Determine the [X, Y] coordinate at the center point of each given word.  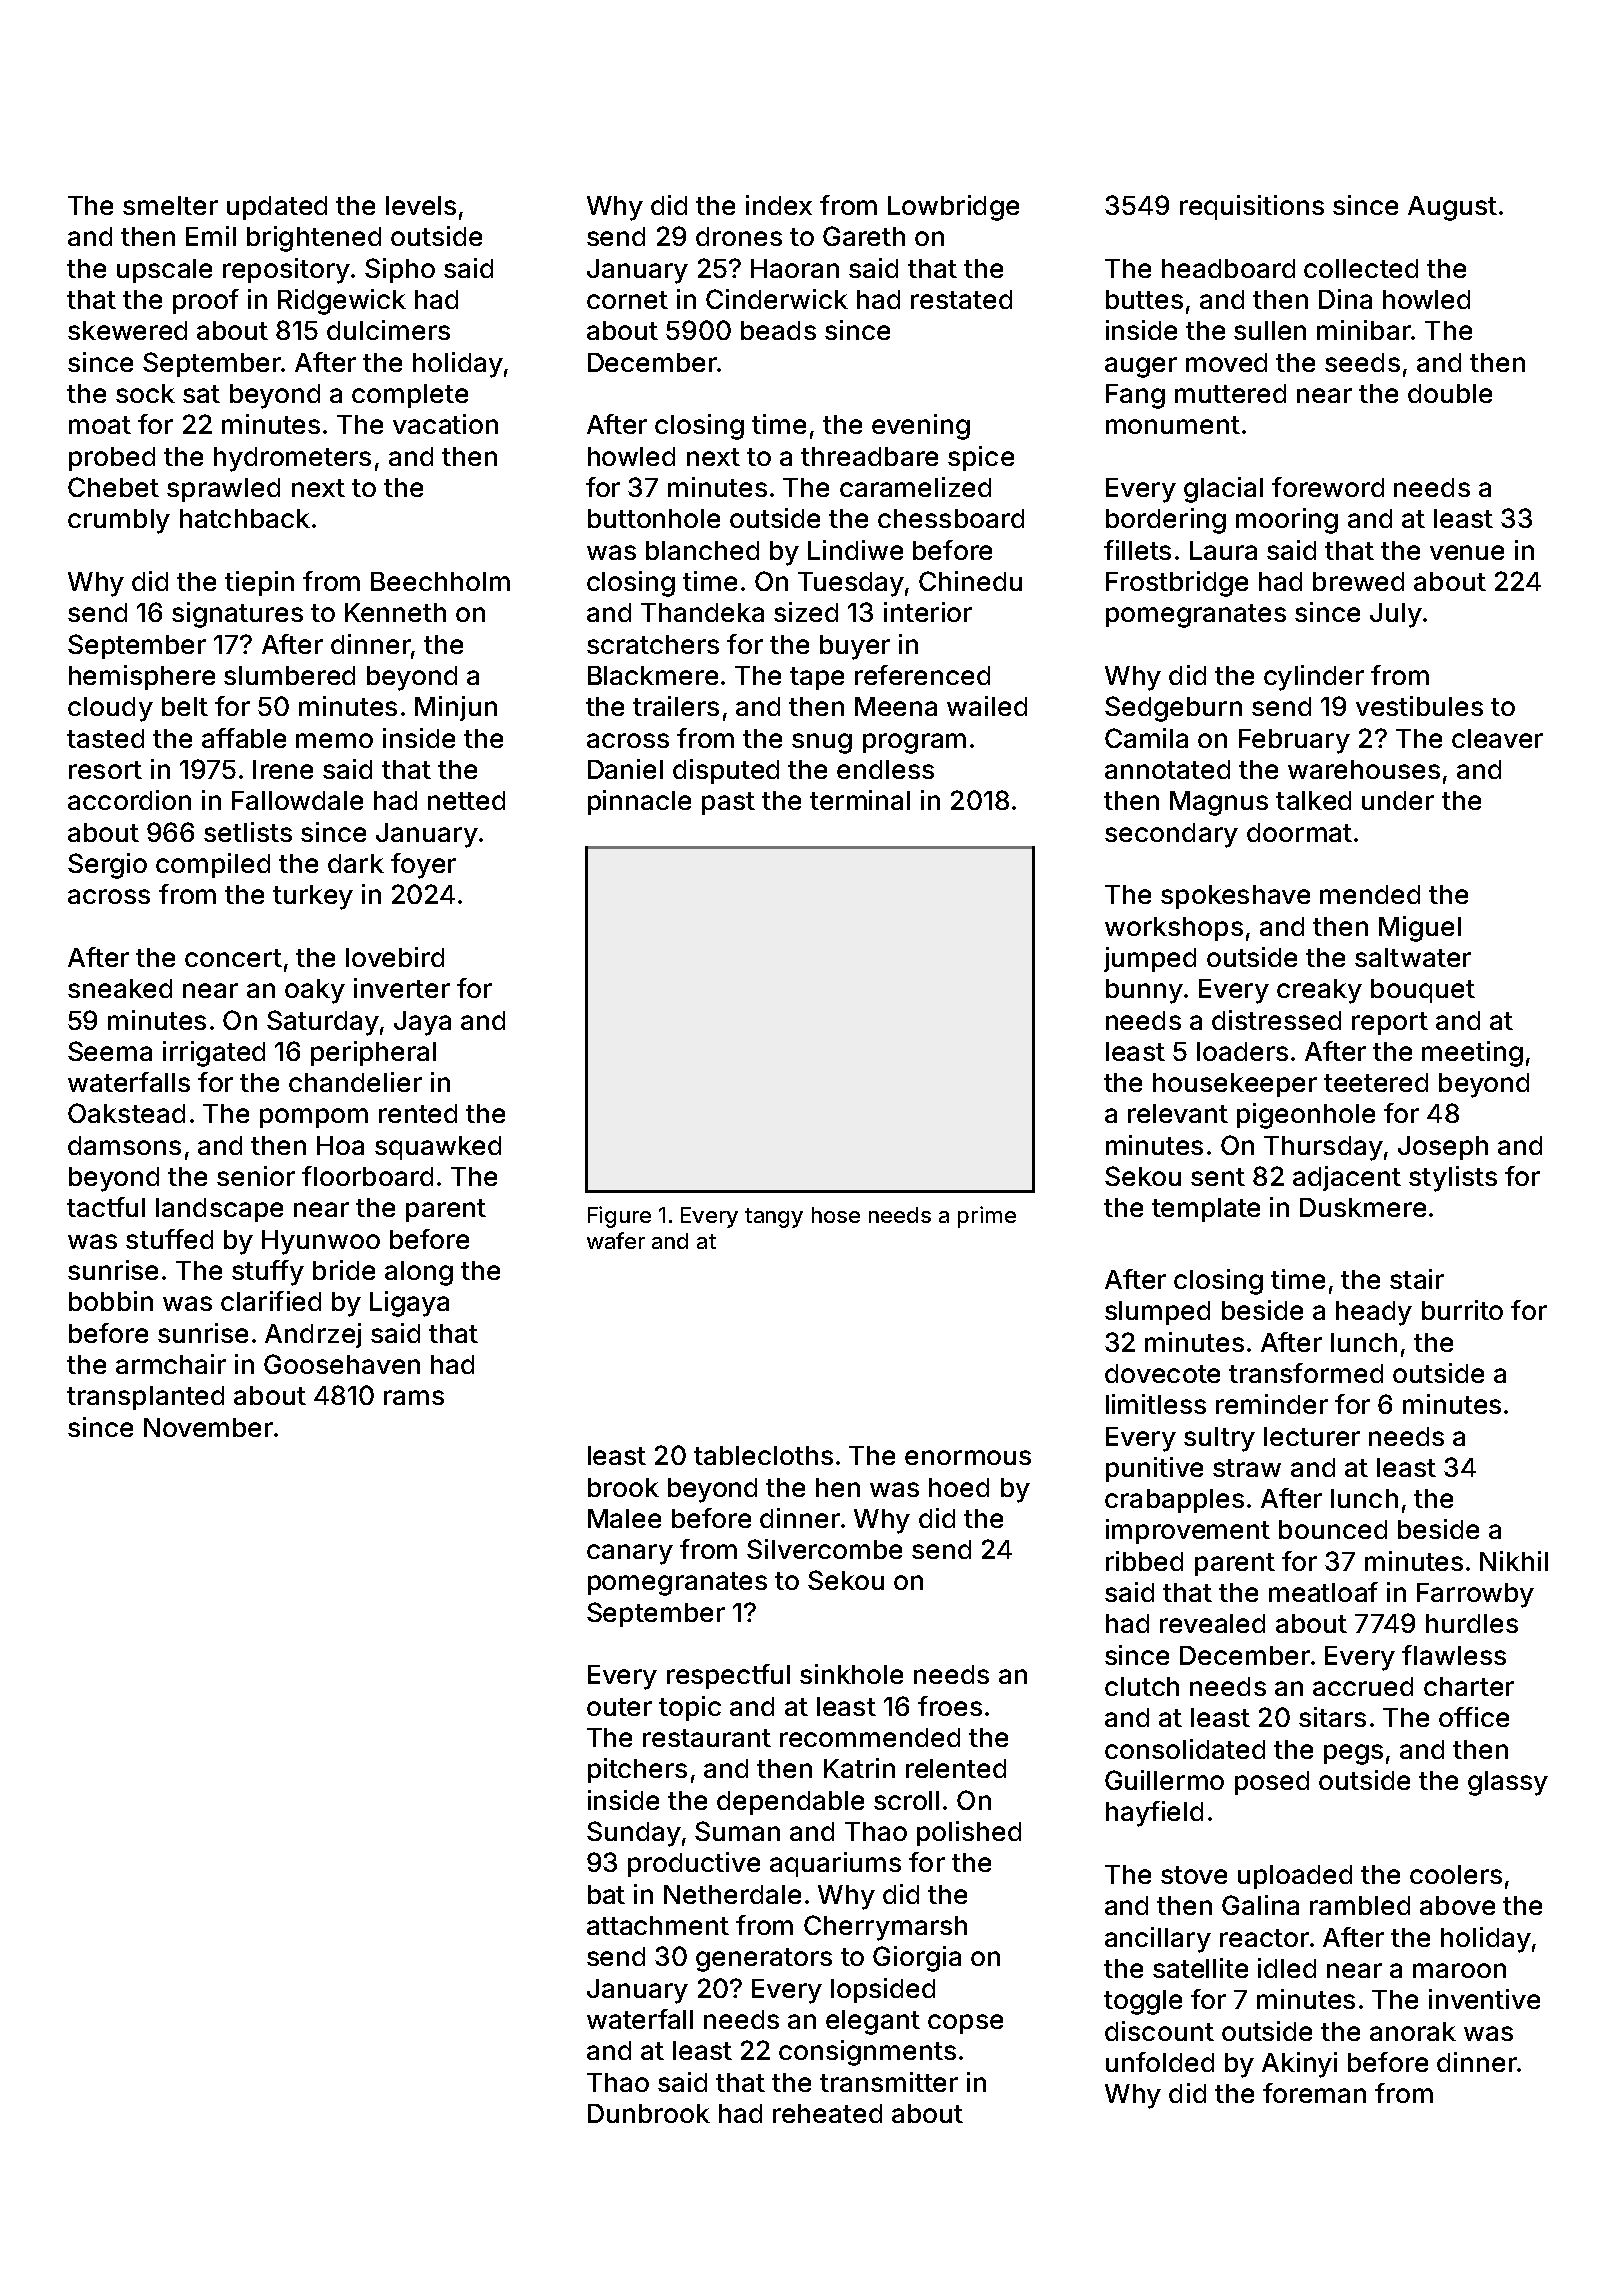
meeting [1472, 1054]
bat [606, 1894]
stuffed [169, 1239]
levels [421, 205]
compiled [213, 865]
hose [836, 1215]
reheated [827, 2113]
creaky [1319, 991]
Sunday [634, 1834]
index [779, 205]
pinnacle [639, 802]
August [1452, 208]
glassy [1508, 1783]
